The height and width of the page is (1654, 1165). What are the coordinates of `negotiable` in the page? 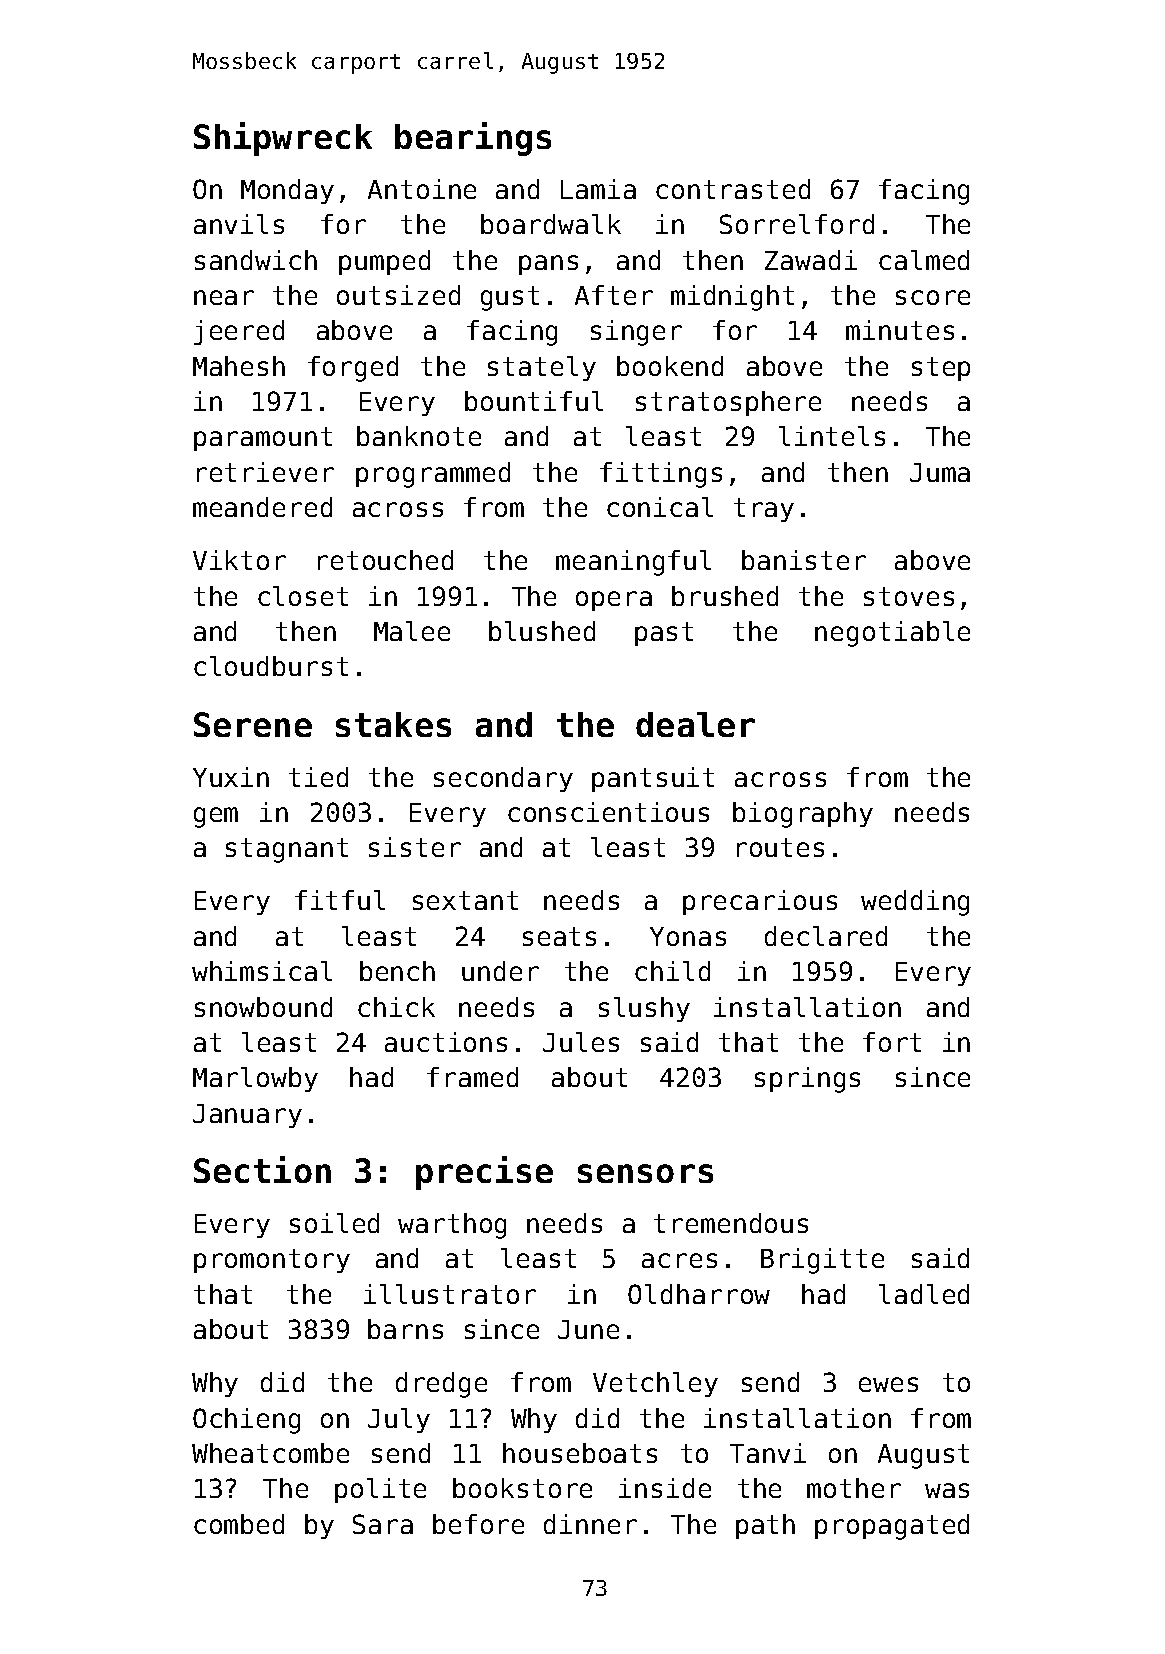 It's located at (892, 634).
